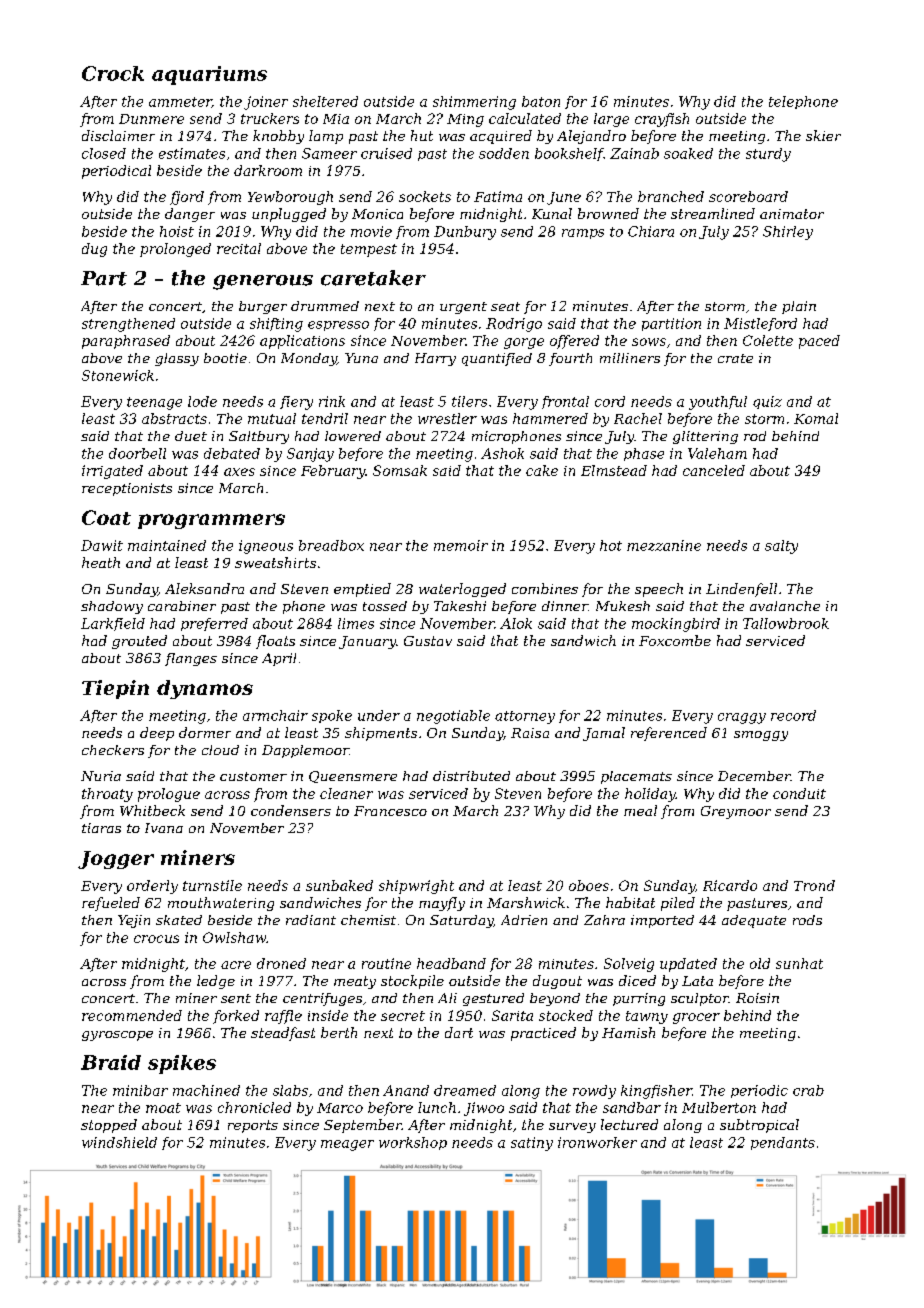 The width and height of the document is (924, 1308). What do you see at coordinates (111, 1062) in the document?
I see `Braid` at bounding box center [111, 1062].
